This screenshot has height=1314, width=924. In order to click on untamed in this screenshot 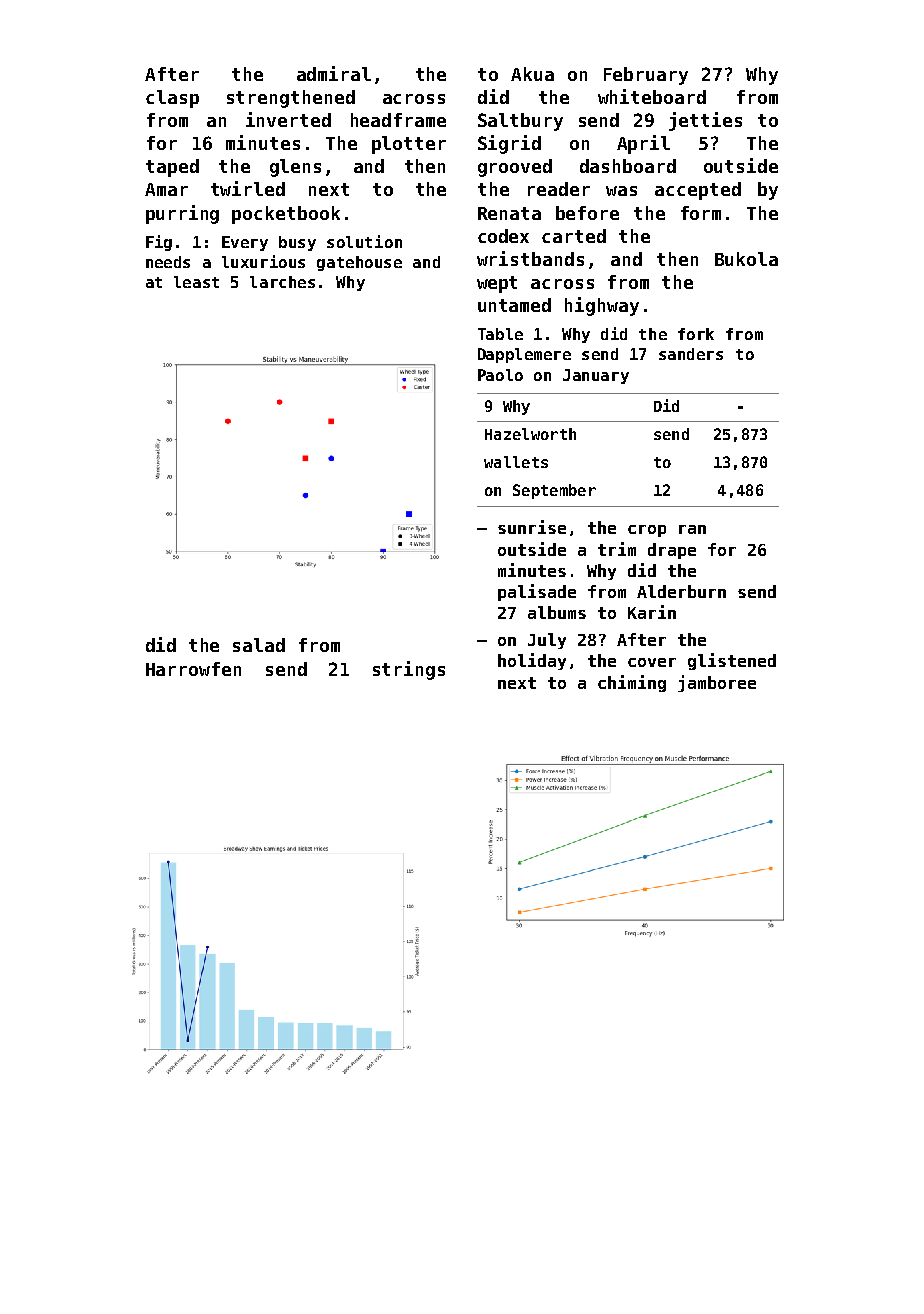, I will do `click(514, 305)`.
